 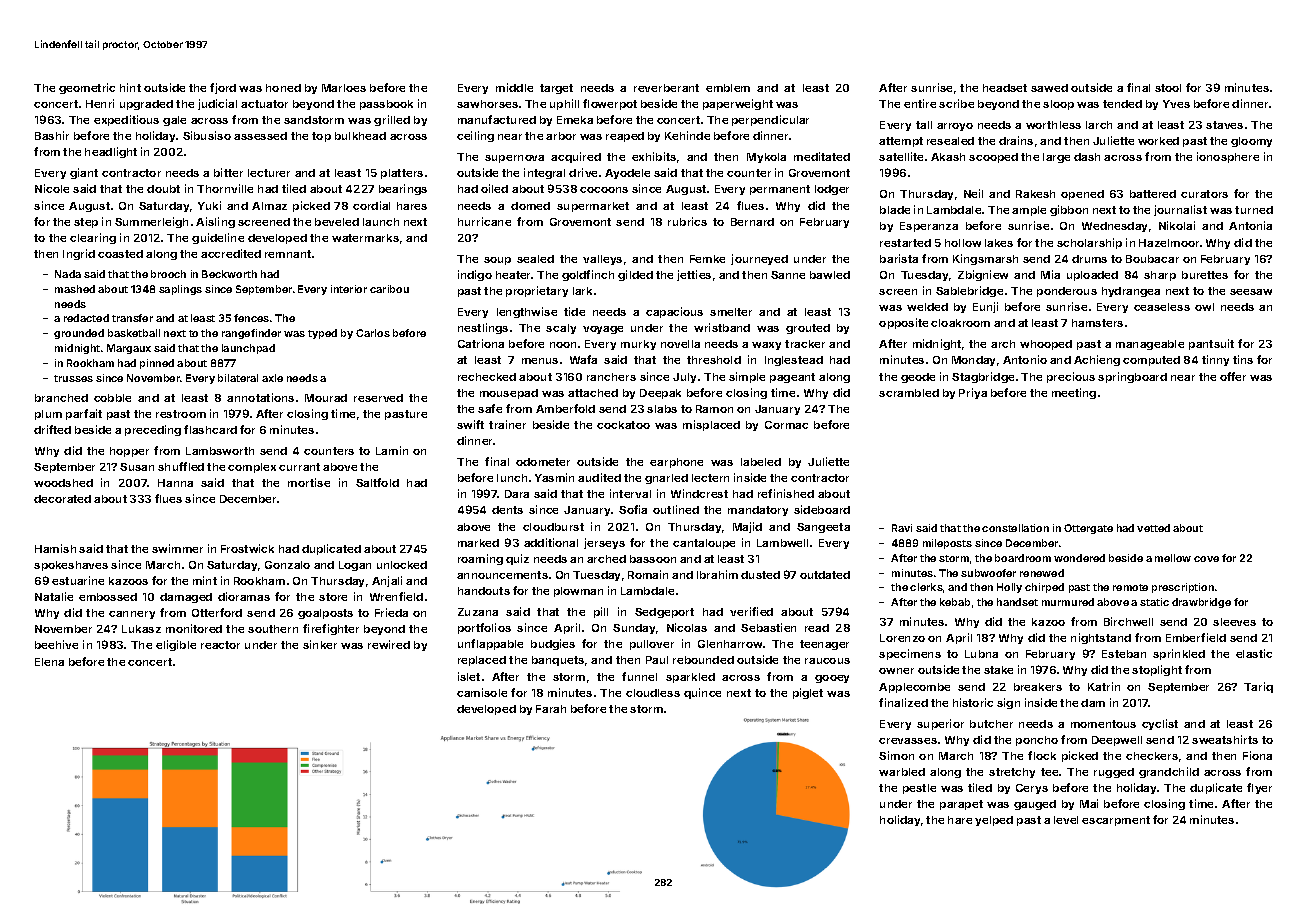 I want to click on Lubna, so click(x=981, y=654).
